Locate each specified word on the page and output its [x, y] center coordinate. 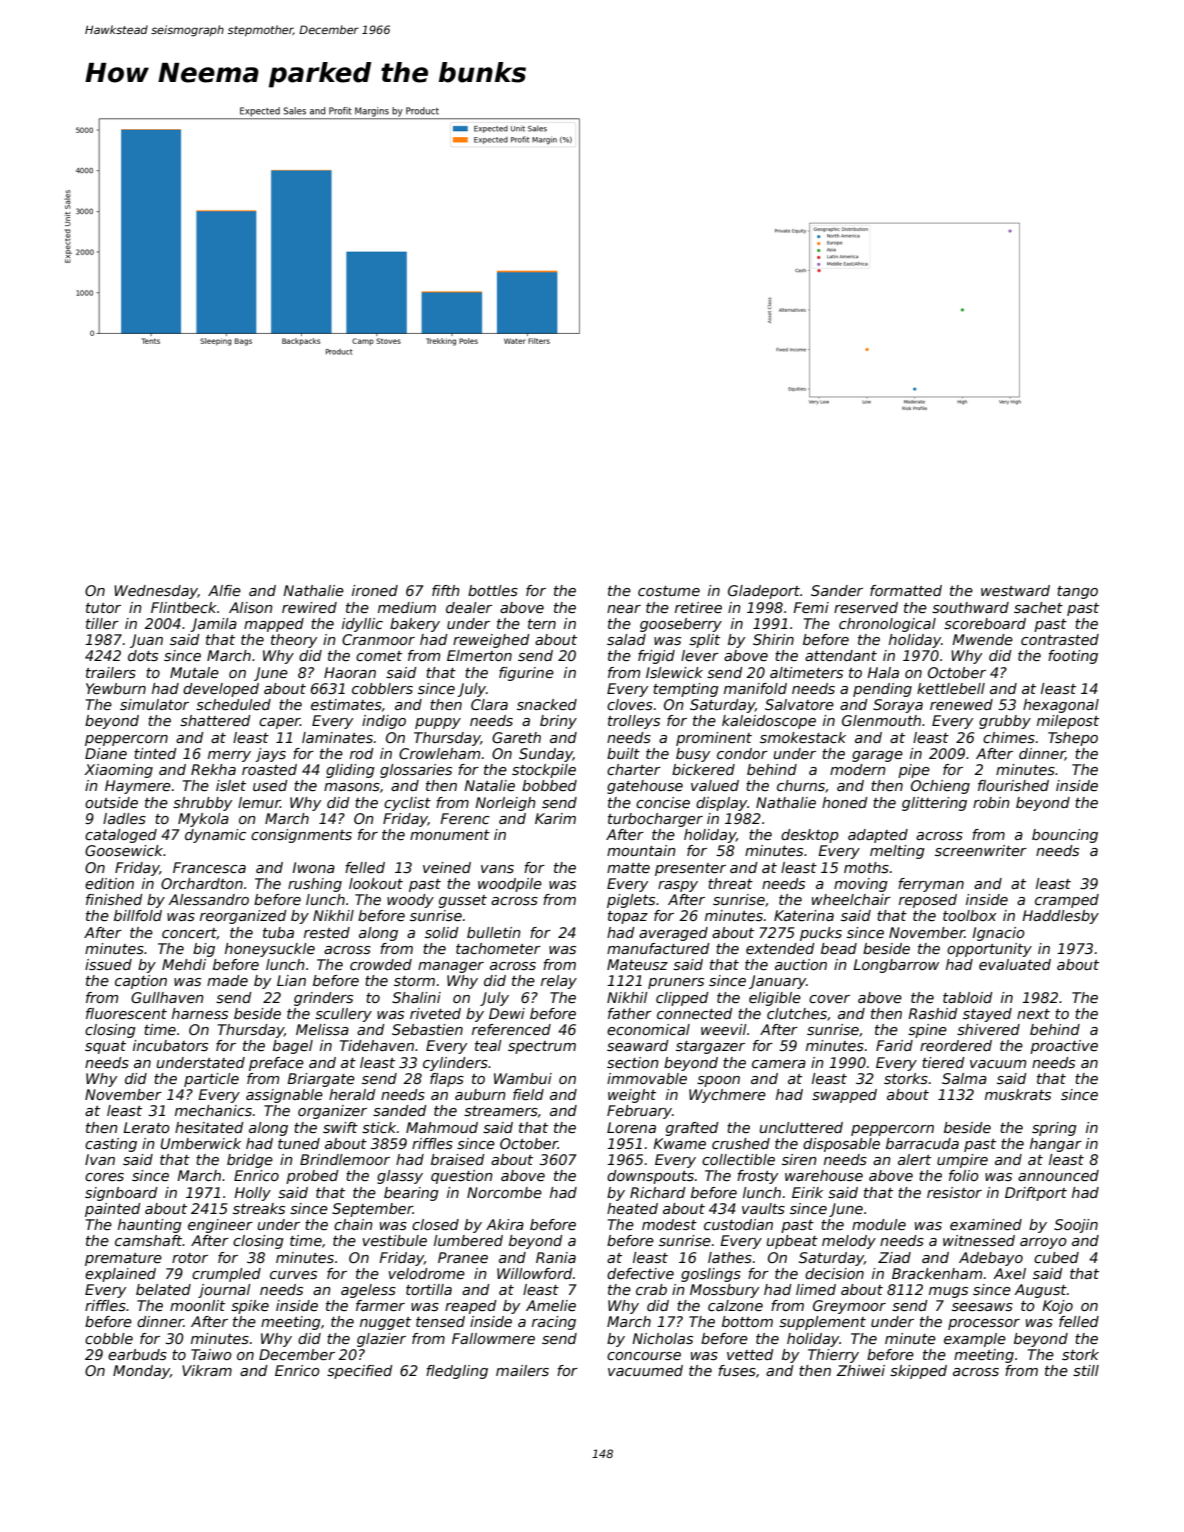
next [1033, 1014]
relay [559, 982]
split [704, 641]
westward [1015, 590]
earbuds [137, 1354]
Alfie [224, 590]
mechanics [213, 1110]
